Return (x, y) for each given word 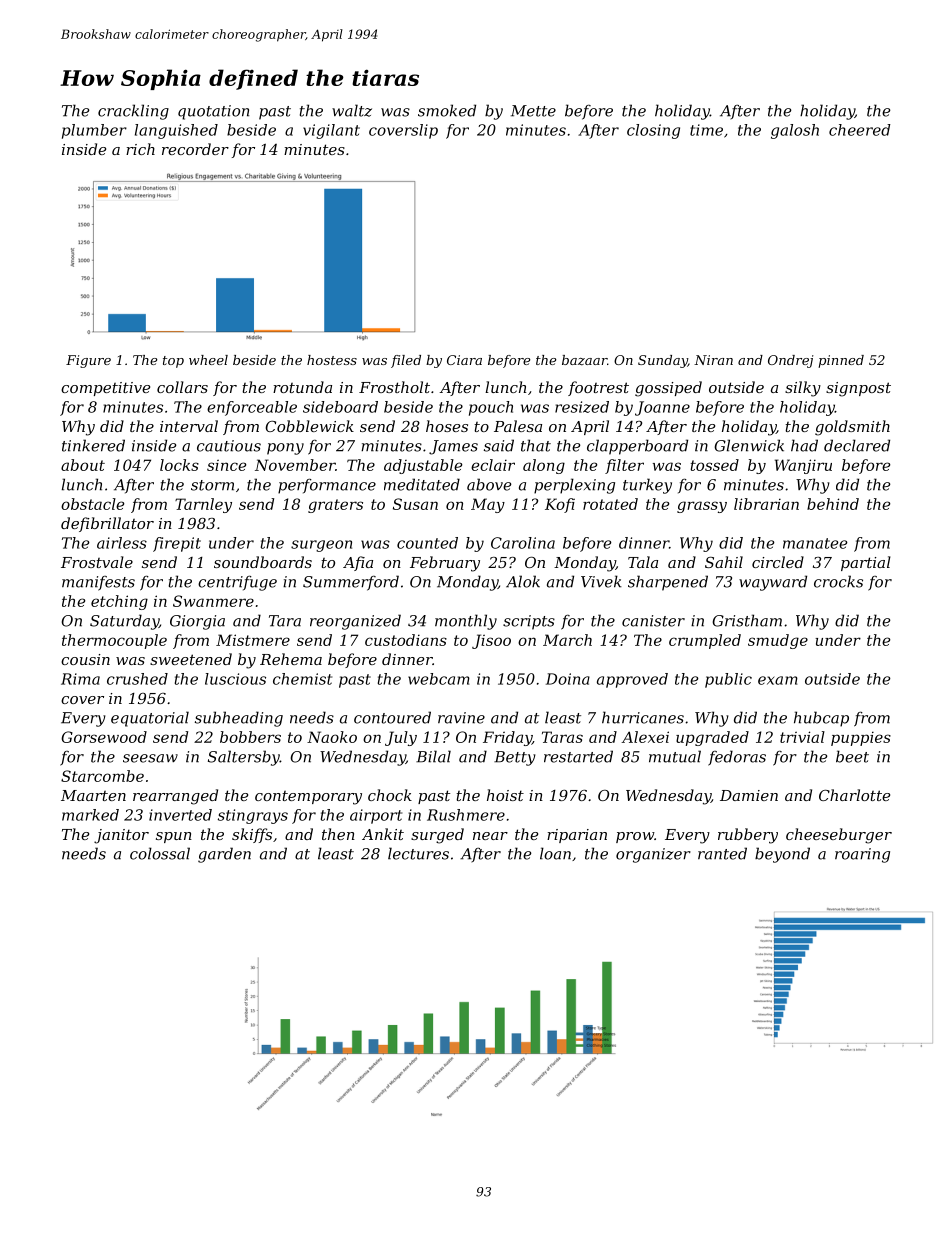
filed (406, 361)
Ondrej (791, 361)
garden (224, 855)
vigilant (331, 131)
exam (778, 680)
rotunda (302, 387)
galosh (795, 131)
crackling (133, 112)
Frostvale (97, 562)
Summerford (351, 583)
